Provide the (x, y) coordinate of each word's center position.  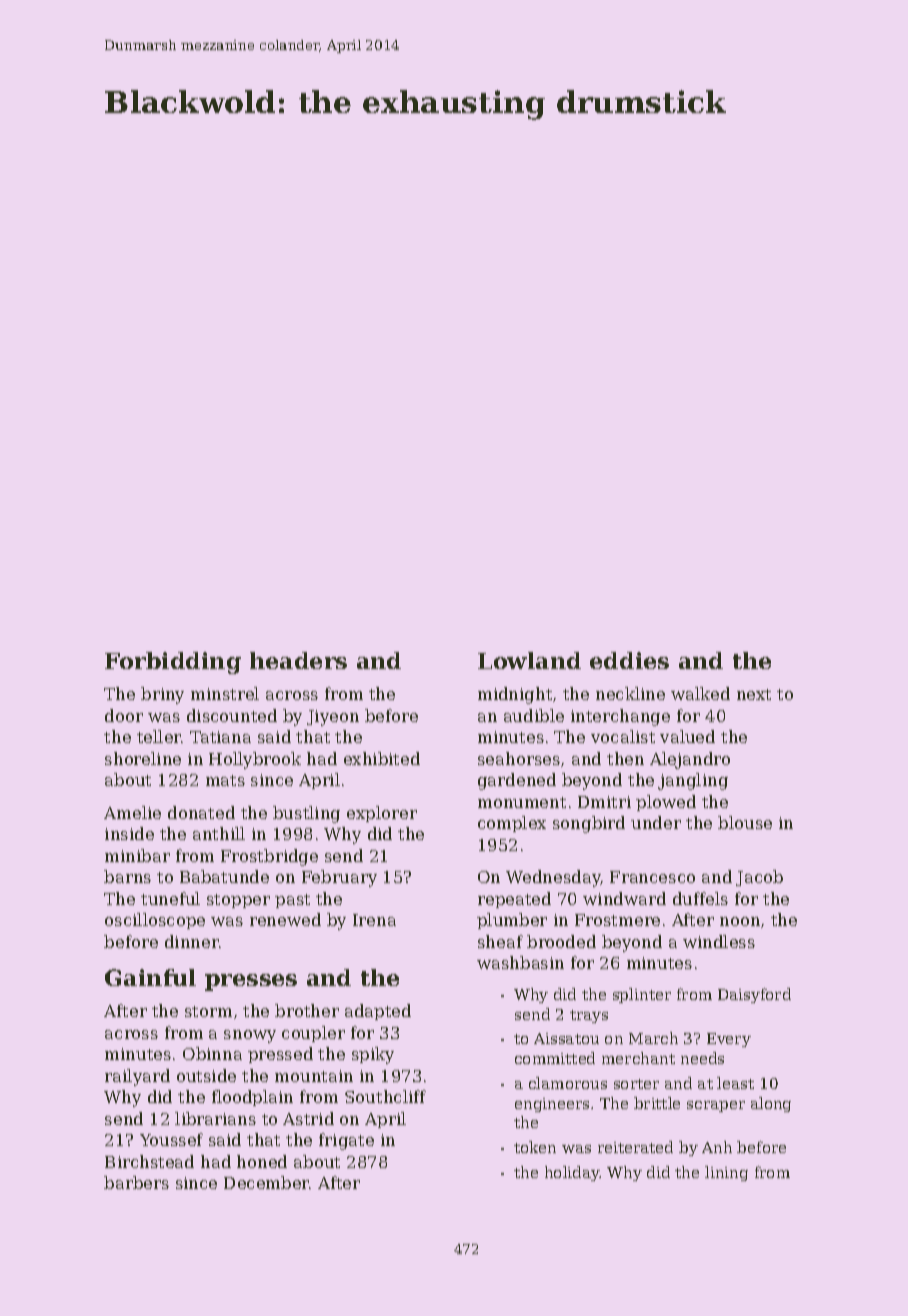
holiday (572, 1173)
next (754, 694)
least (735, 1083)
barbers (136, 1182)
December (267, 1182)
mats (225, 780)
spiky (373, 1055)
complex (512, 824)
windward (624, 898)
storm (208, 1011)
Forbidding (173, 663)
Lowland (529, 660)
